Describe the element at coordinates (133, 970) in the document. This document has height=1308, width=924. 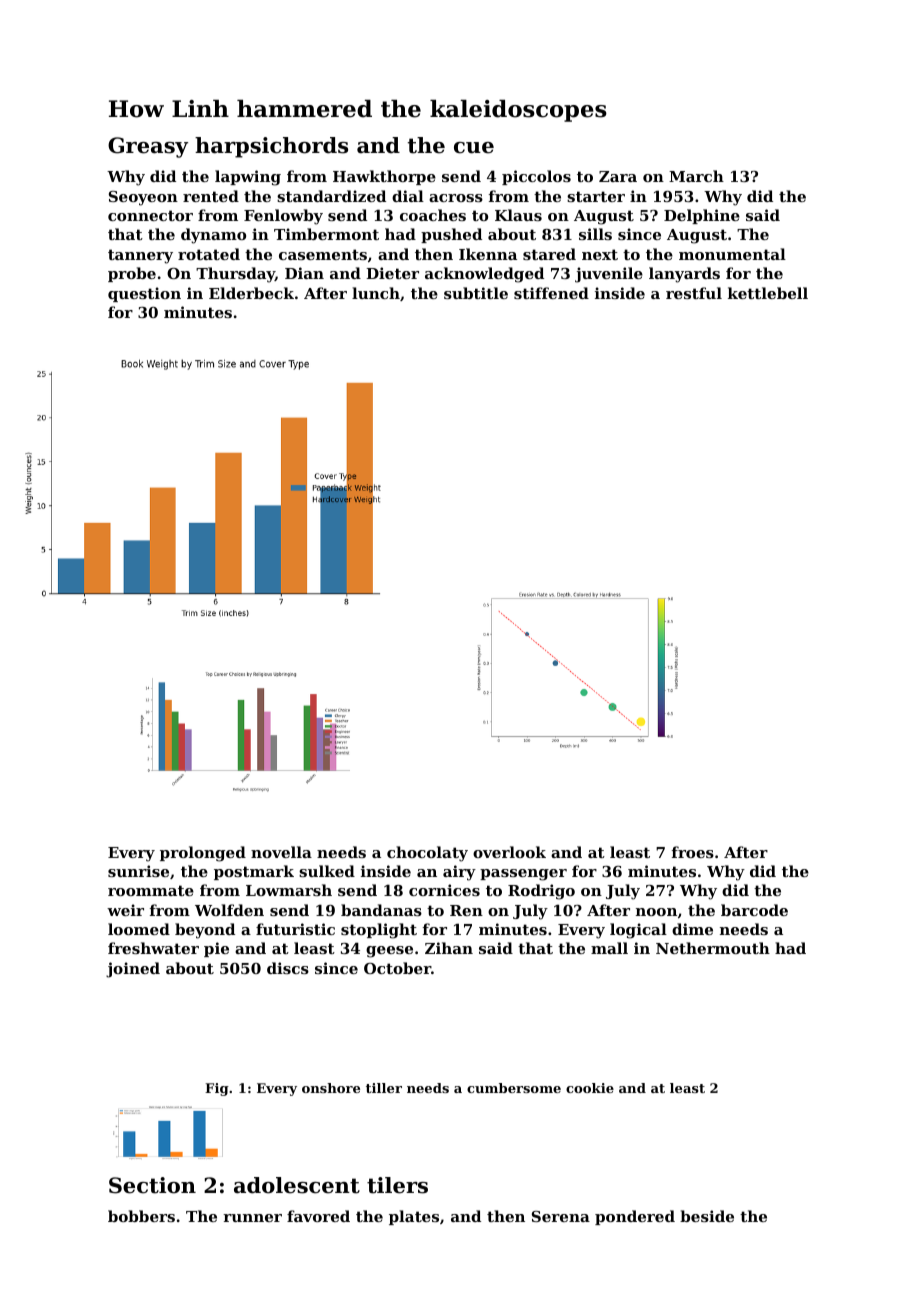
I see `joined` at that location.
